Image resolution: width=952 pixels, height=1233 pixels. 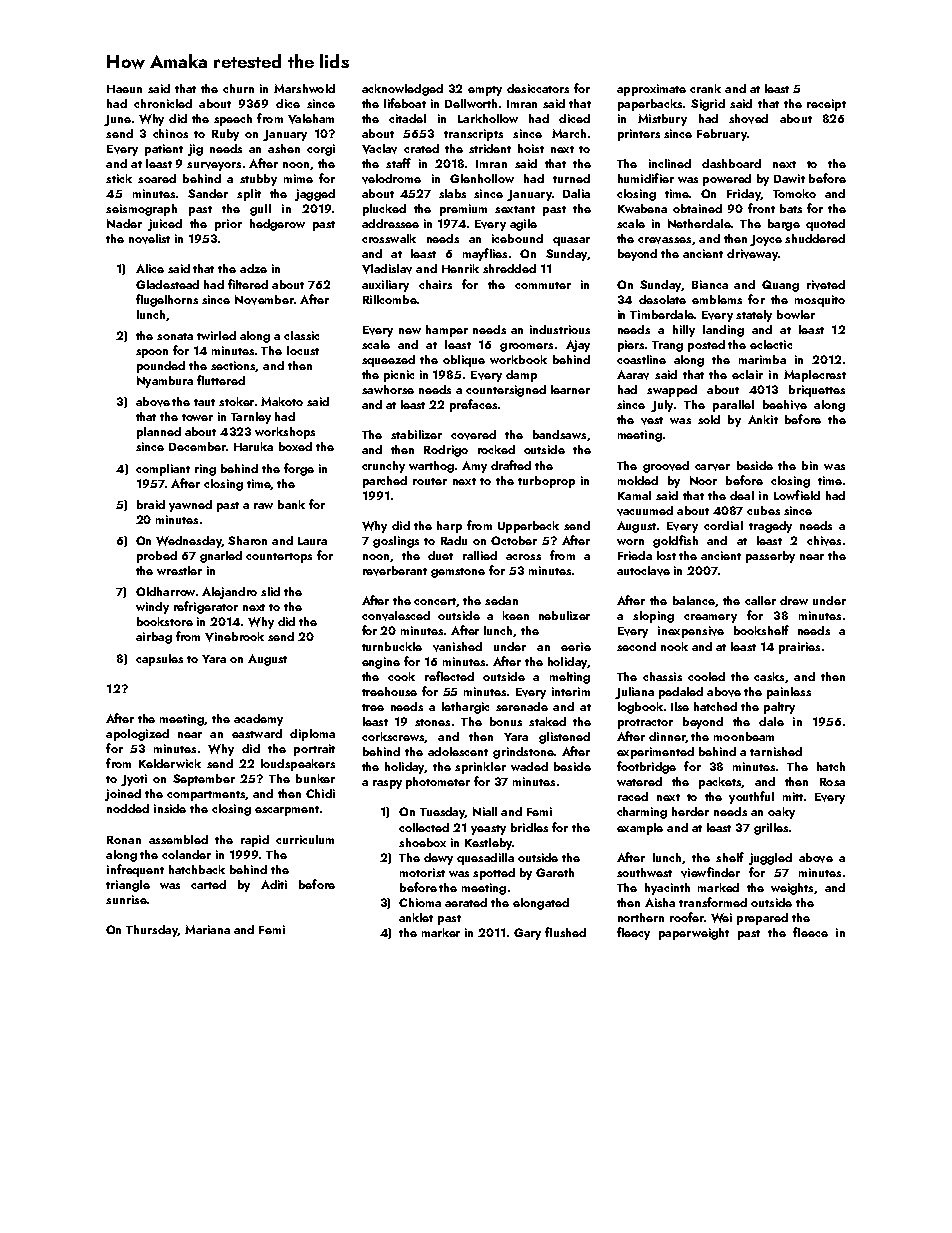 I want to click on hoist, so click(x=531, y=148).
